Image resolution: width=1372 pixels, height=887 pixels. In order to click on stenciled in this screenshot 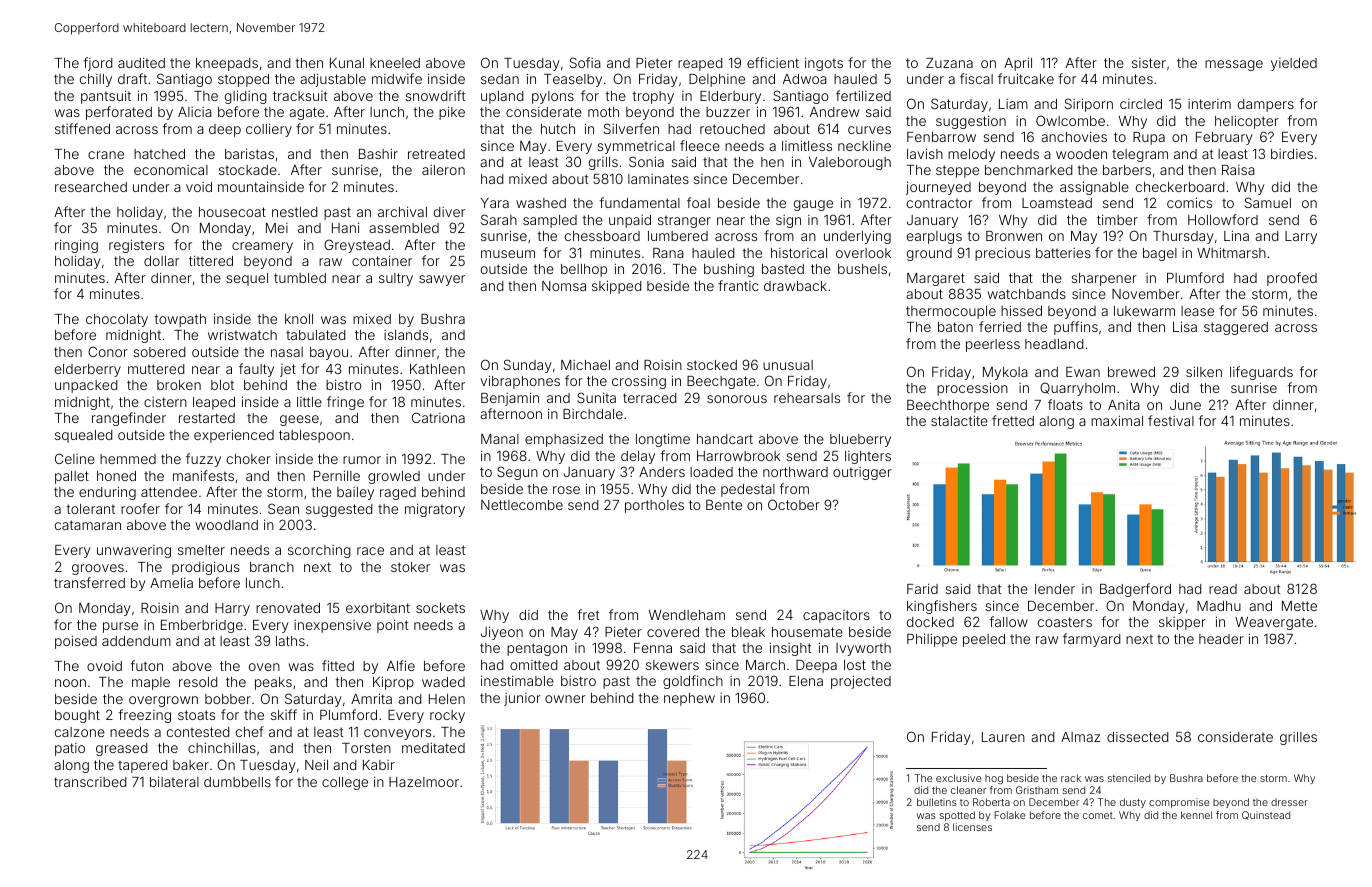, I will do `click(1129, 778)`.
